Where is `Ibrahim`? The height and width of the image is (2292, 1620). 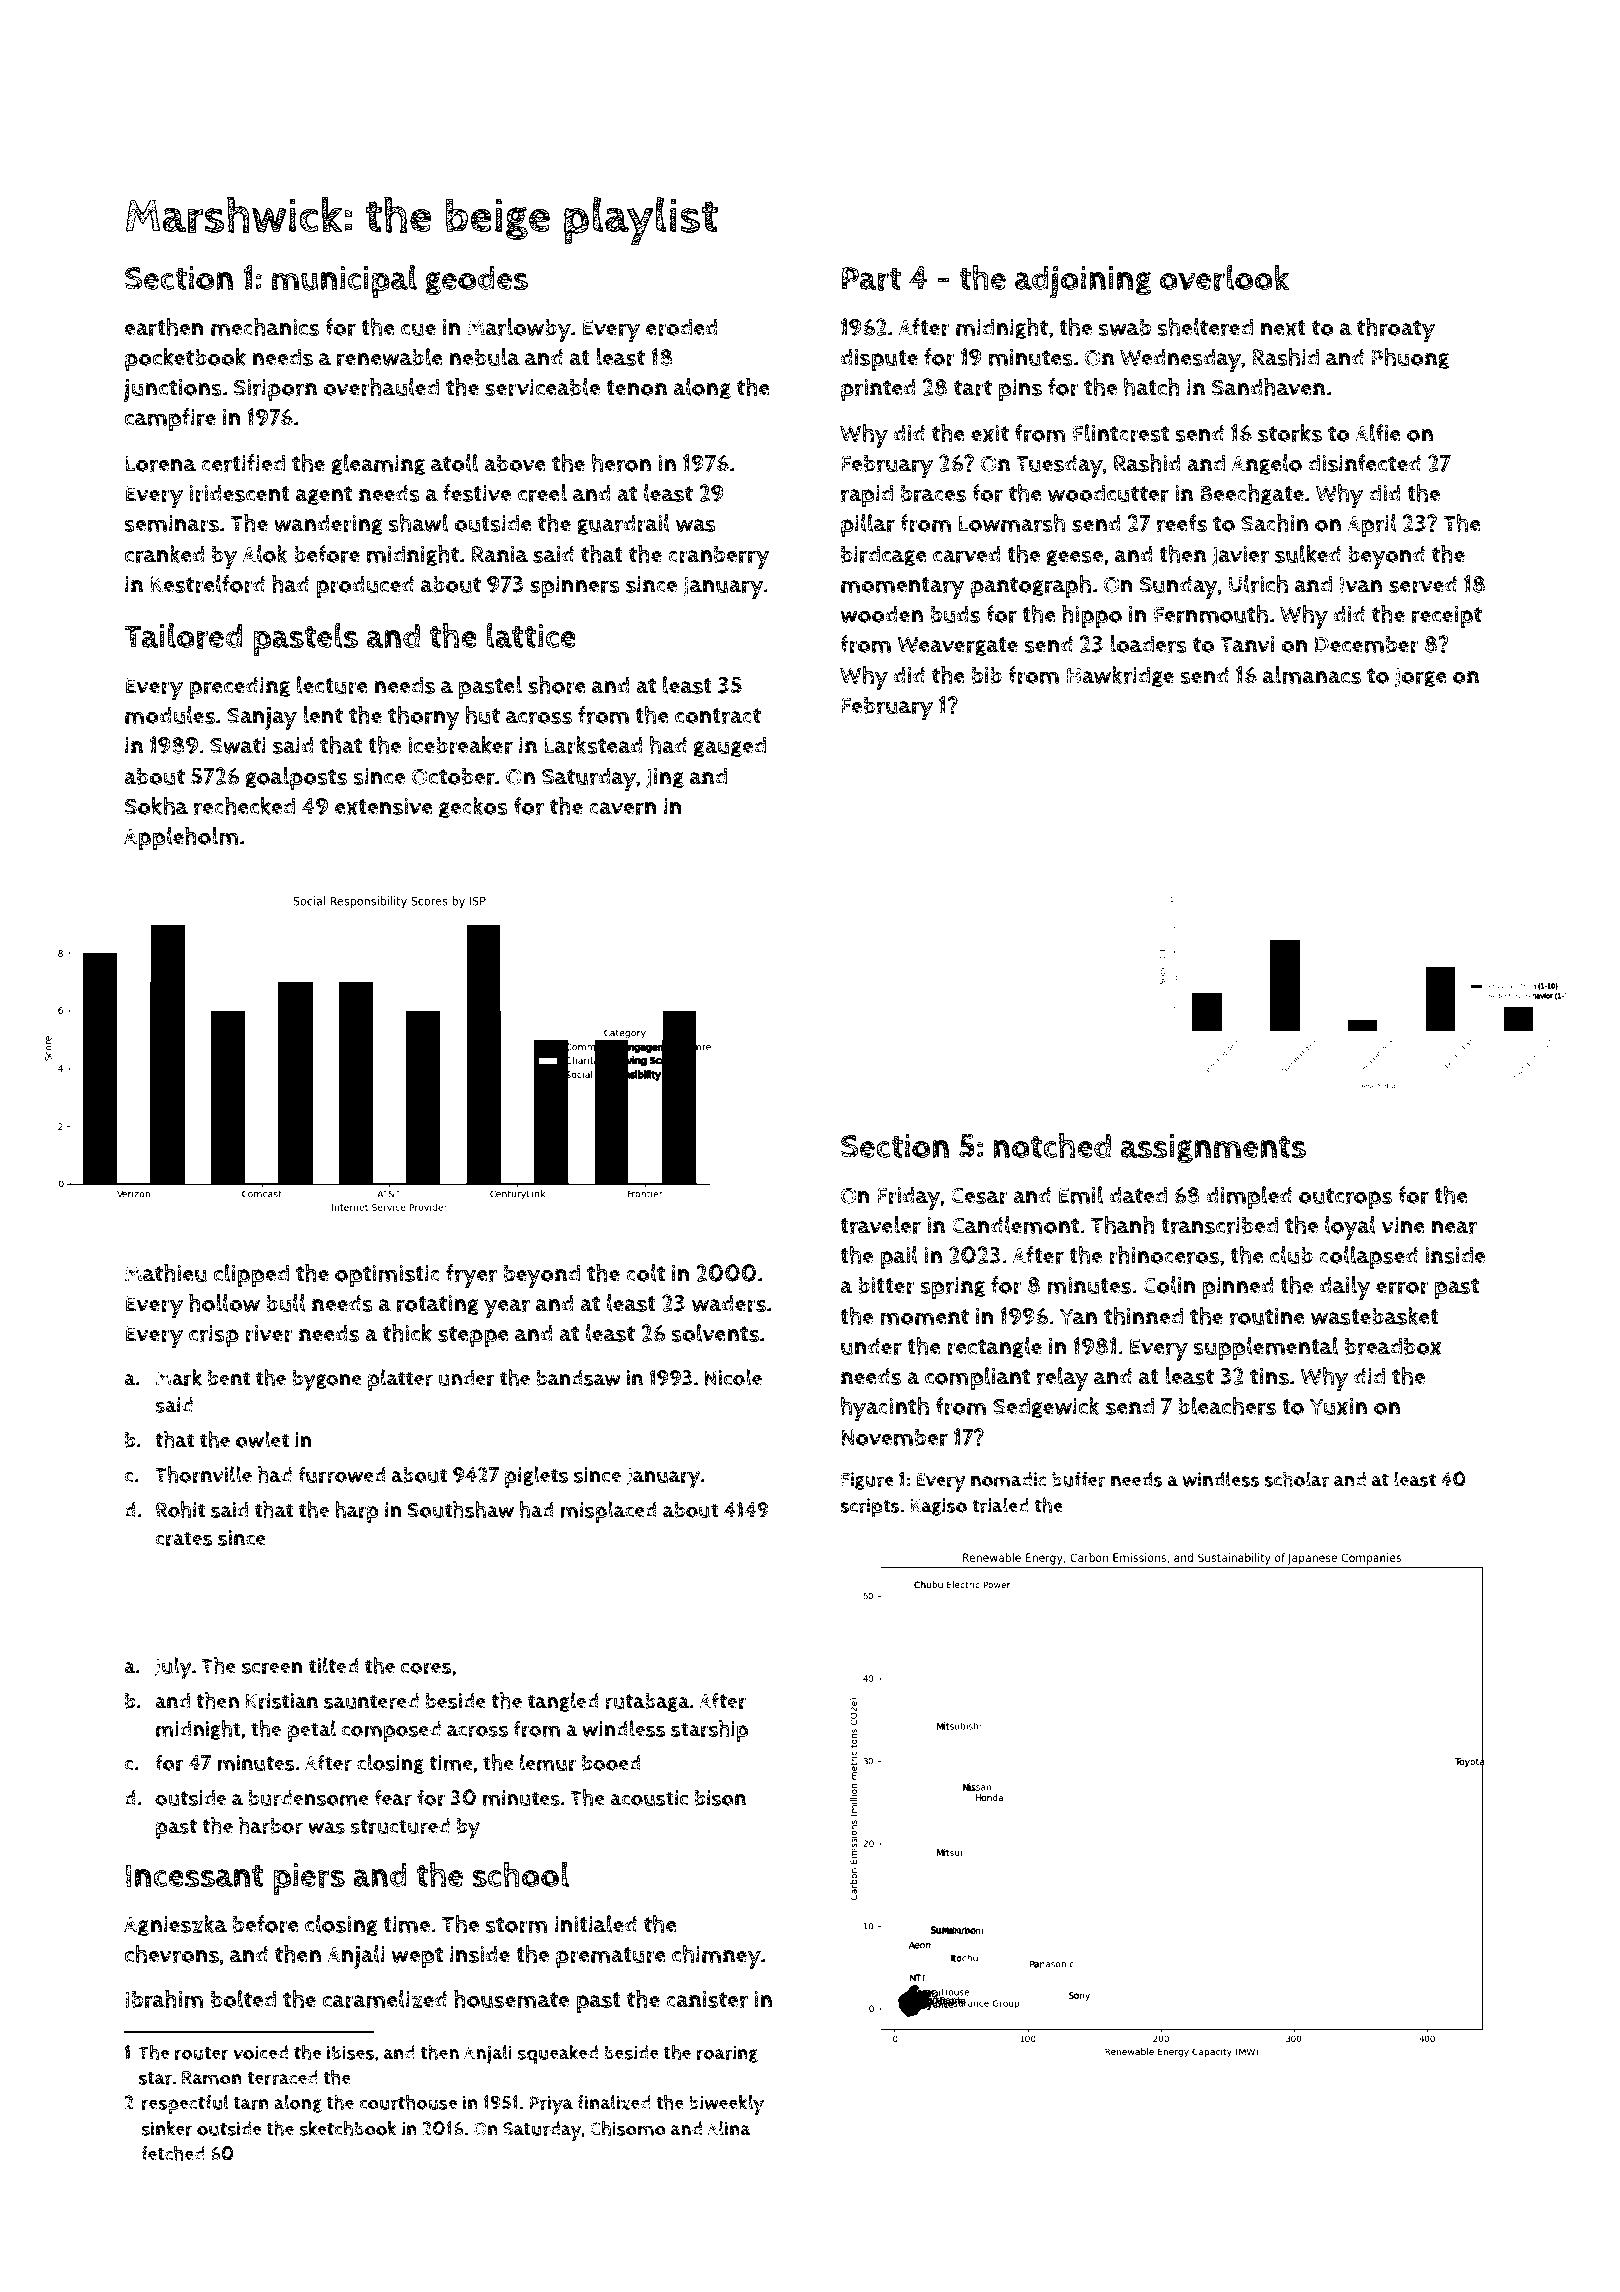
Ibrahim is located at coordinates (164, 1999).
